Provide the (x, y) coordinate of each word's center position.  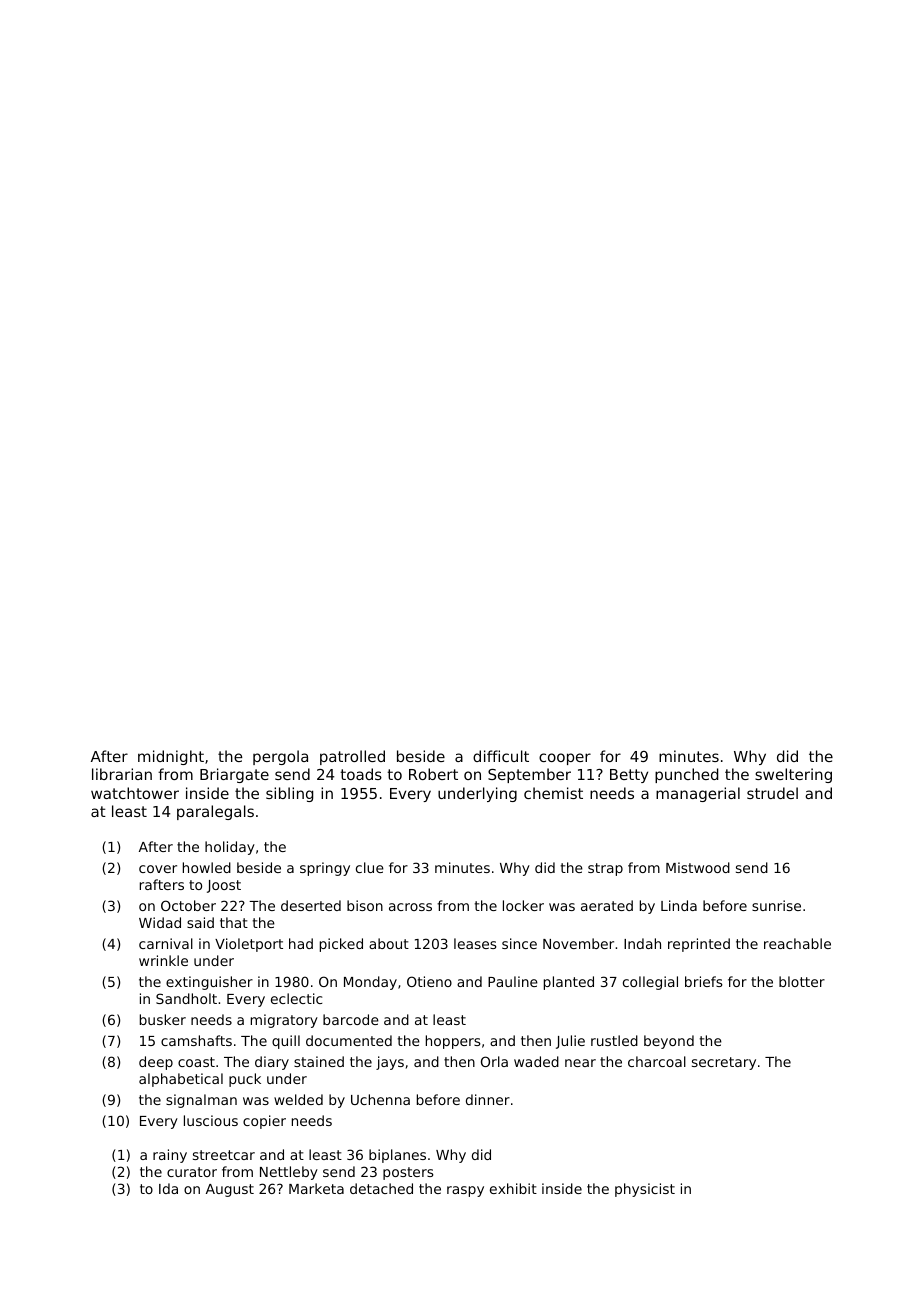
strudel (772, 793)
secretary (724, 1063)
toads (361, 774)
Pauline (513, 981)
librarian (122, 774)
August (230, 1190)
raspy (465, 1191)
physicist (645, 1190)
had (301, 943)
